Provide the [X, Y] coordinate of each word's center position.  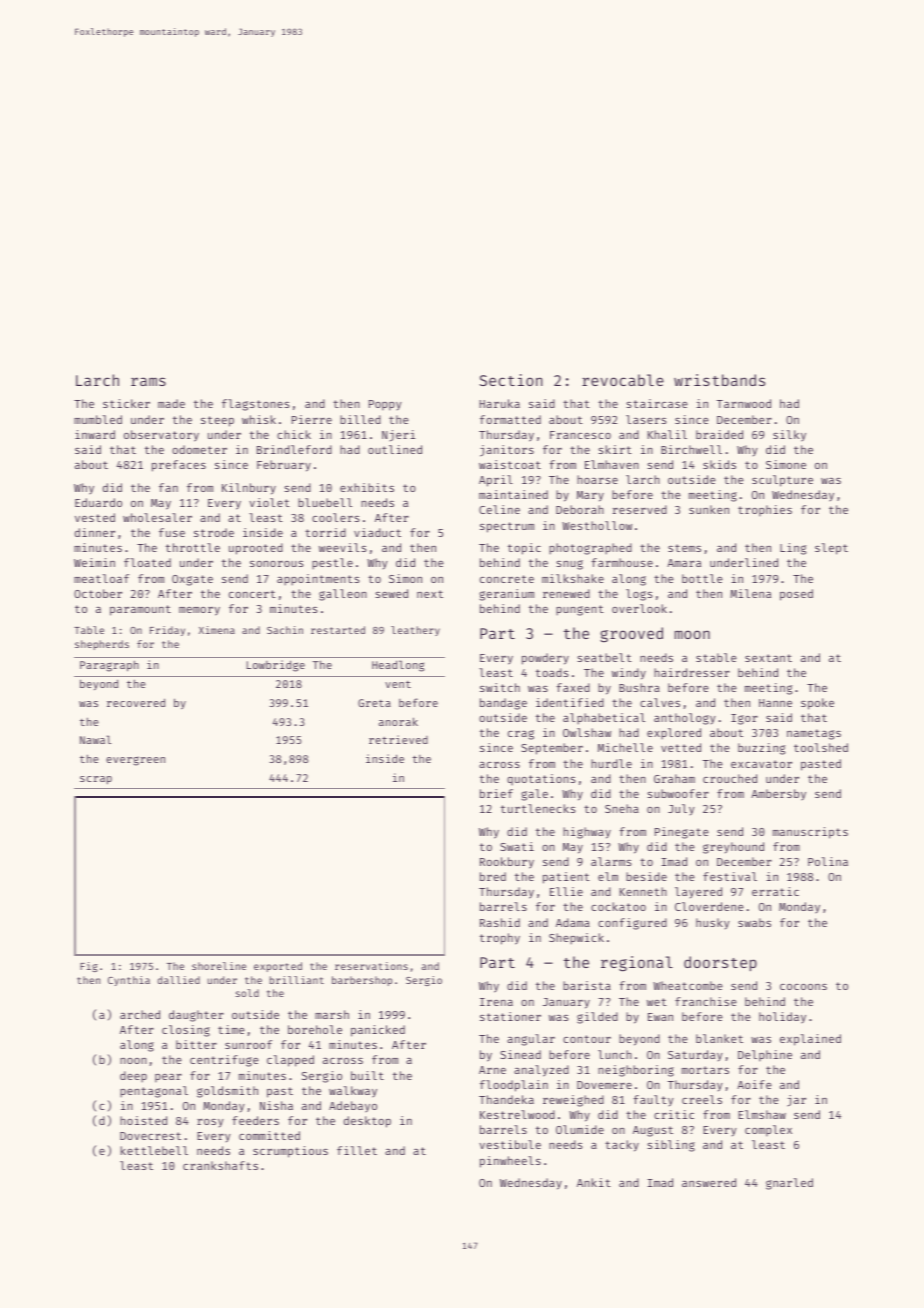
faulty [653, 1100]
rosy [210, 1123]
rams [148, 381]
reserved [640, 509]
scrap [96, 780]
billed [360, 419]
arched [140, 1014]
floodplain [514, 1086]
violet [269, 502]
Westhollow [597, 525]
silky [789, 436]
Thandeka [506, 1099]
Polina [828, 861]
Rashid [500, 922]
